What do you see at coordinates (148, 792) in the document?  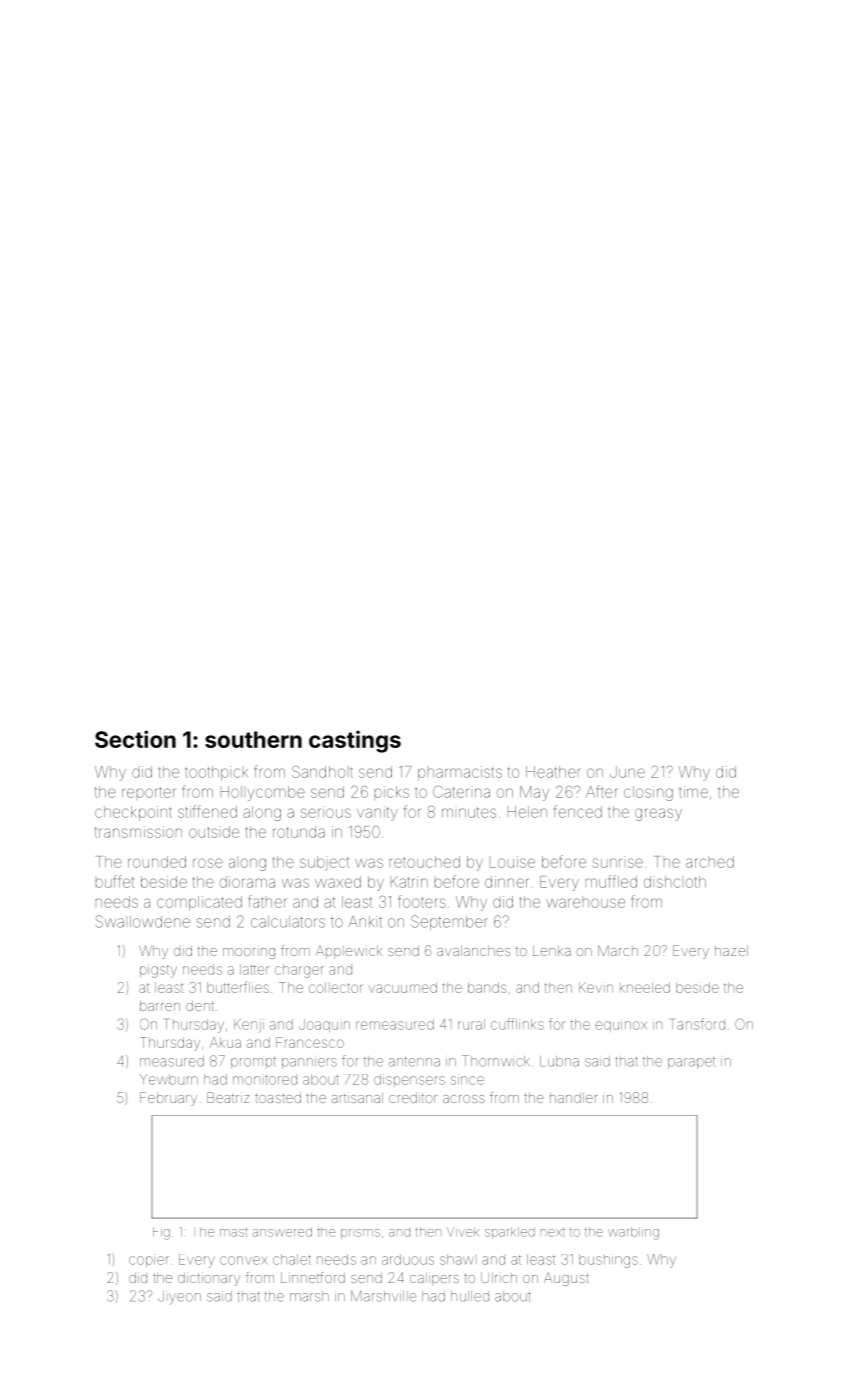 I see `reporter` at bounding box center [148, 792].
